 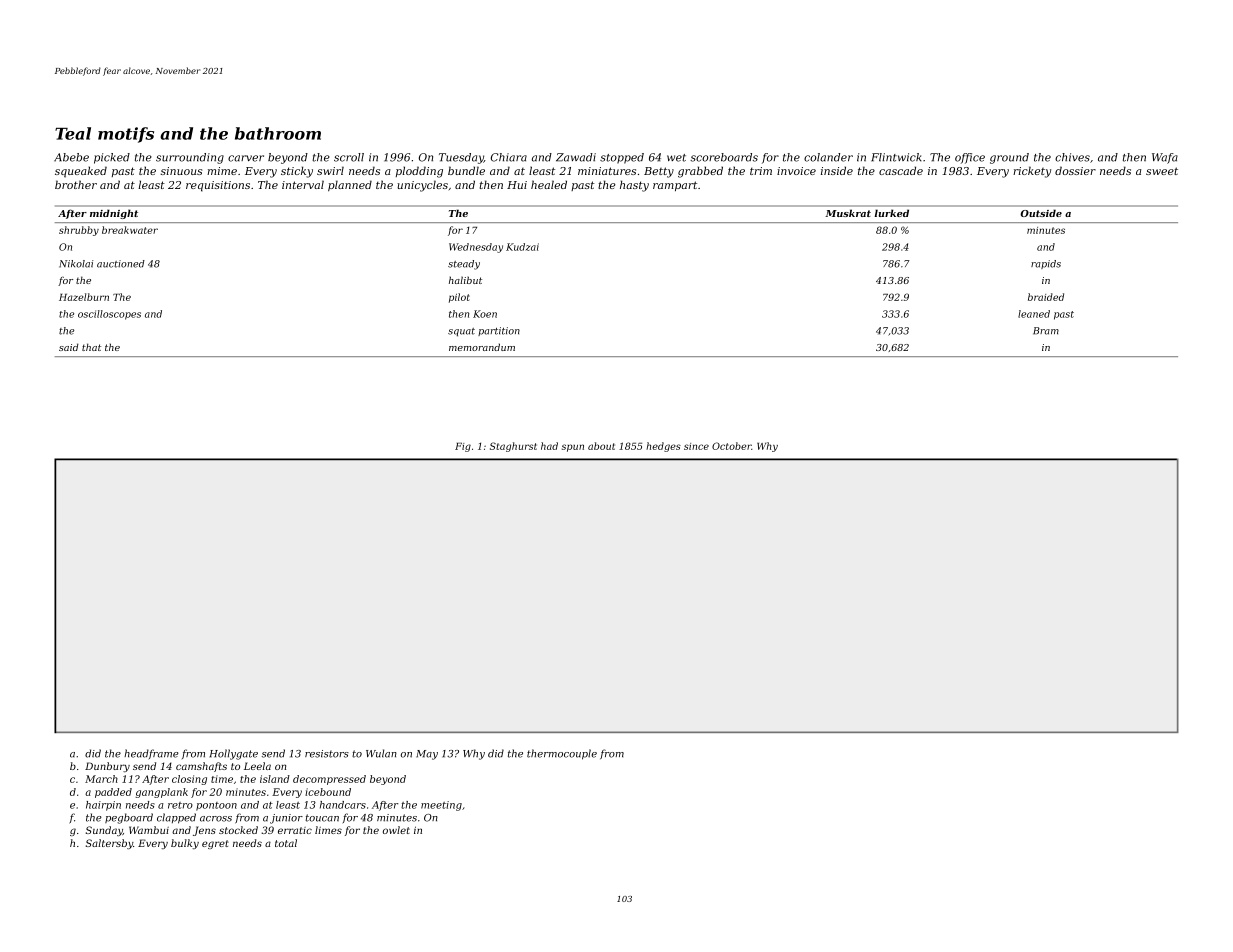 I want to click on Wafa, so click(x=1165, y=158).
